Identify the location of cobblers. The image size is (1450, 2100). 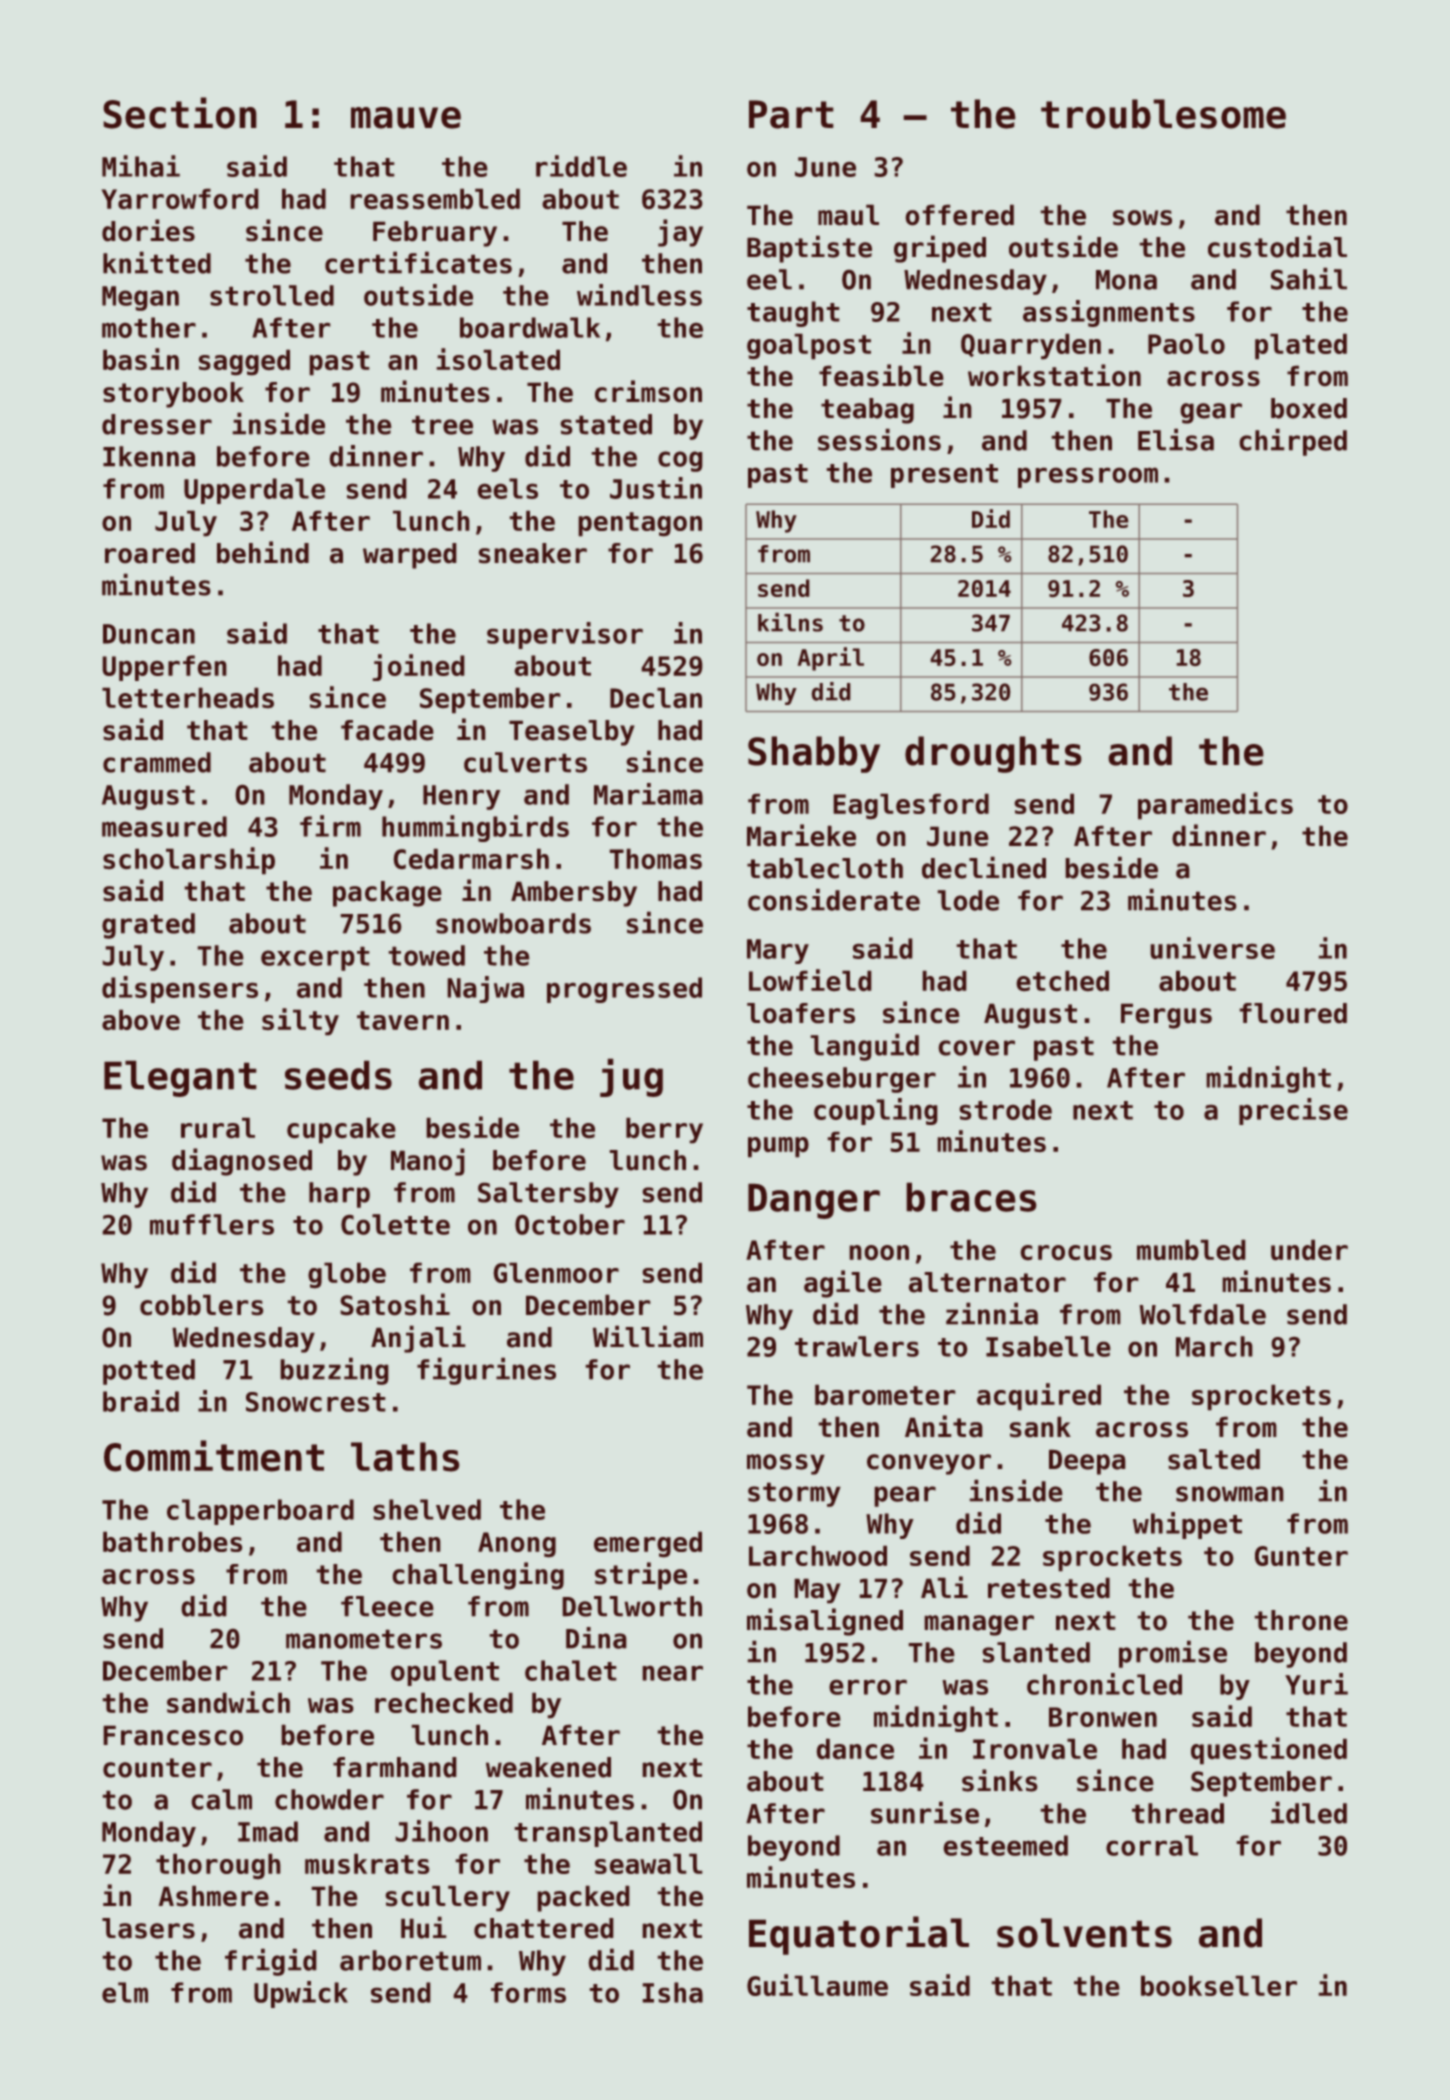
(201, 1305).
